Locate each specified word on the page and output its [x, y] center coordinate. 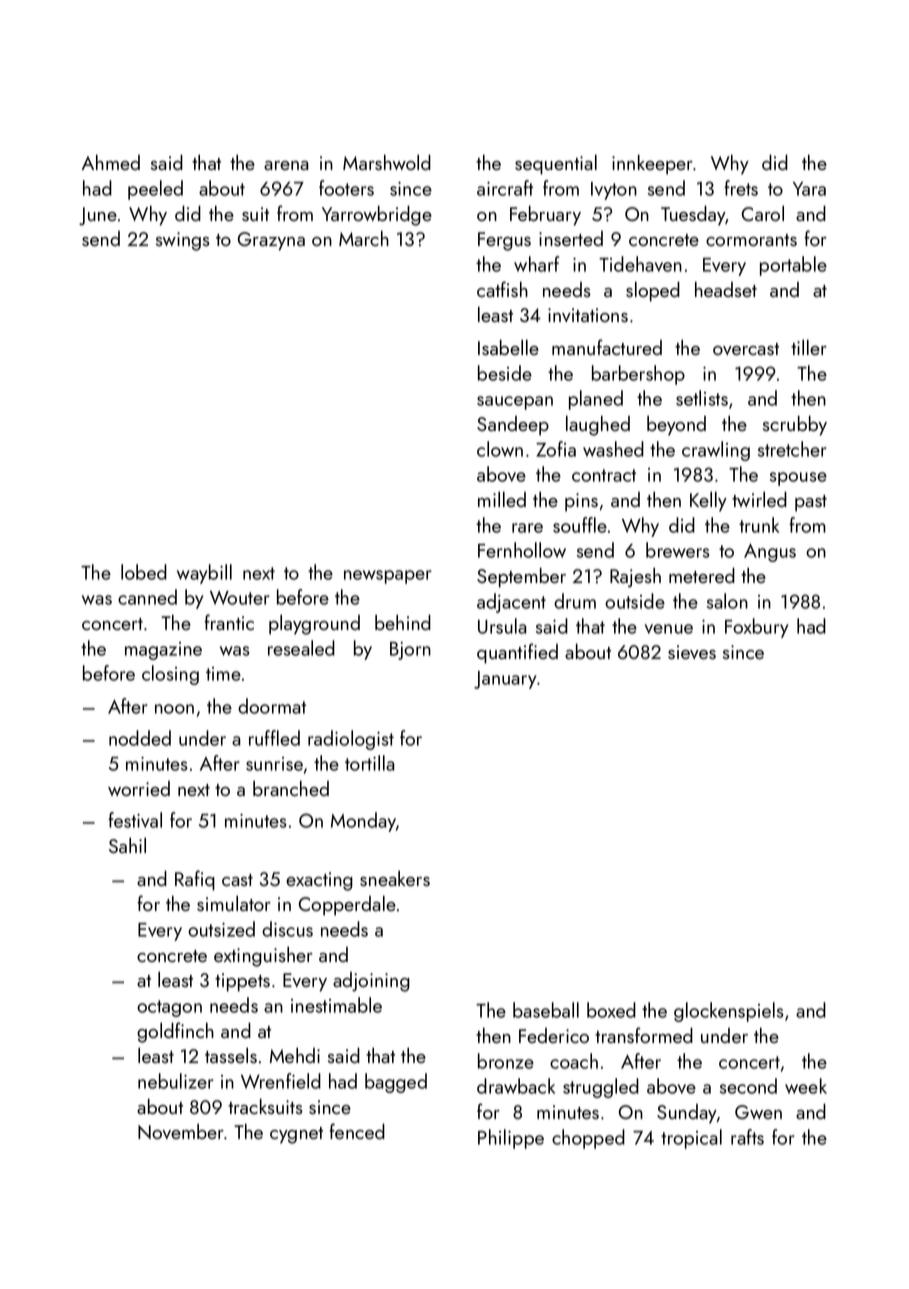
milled [502, 499]
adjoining [371, 982]
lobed [144, 572]
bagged [396, 1083]
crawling [716, 451]
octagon [169, 1008]
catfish [502, 289]
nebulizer [176, 1081]
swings [183, 241]
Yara [809, 189]
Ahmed [111, 162]
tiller [809, 347]
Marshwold [387, 162]
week [806, 1086]
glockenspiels [728, 1012]
